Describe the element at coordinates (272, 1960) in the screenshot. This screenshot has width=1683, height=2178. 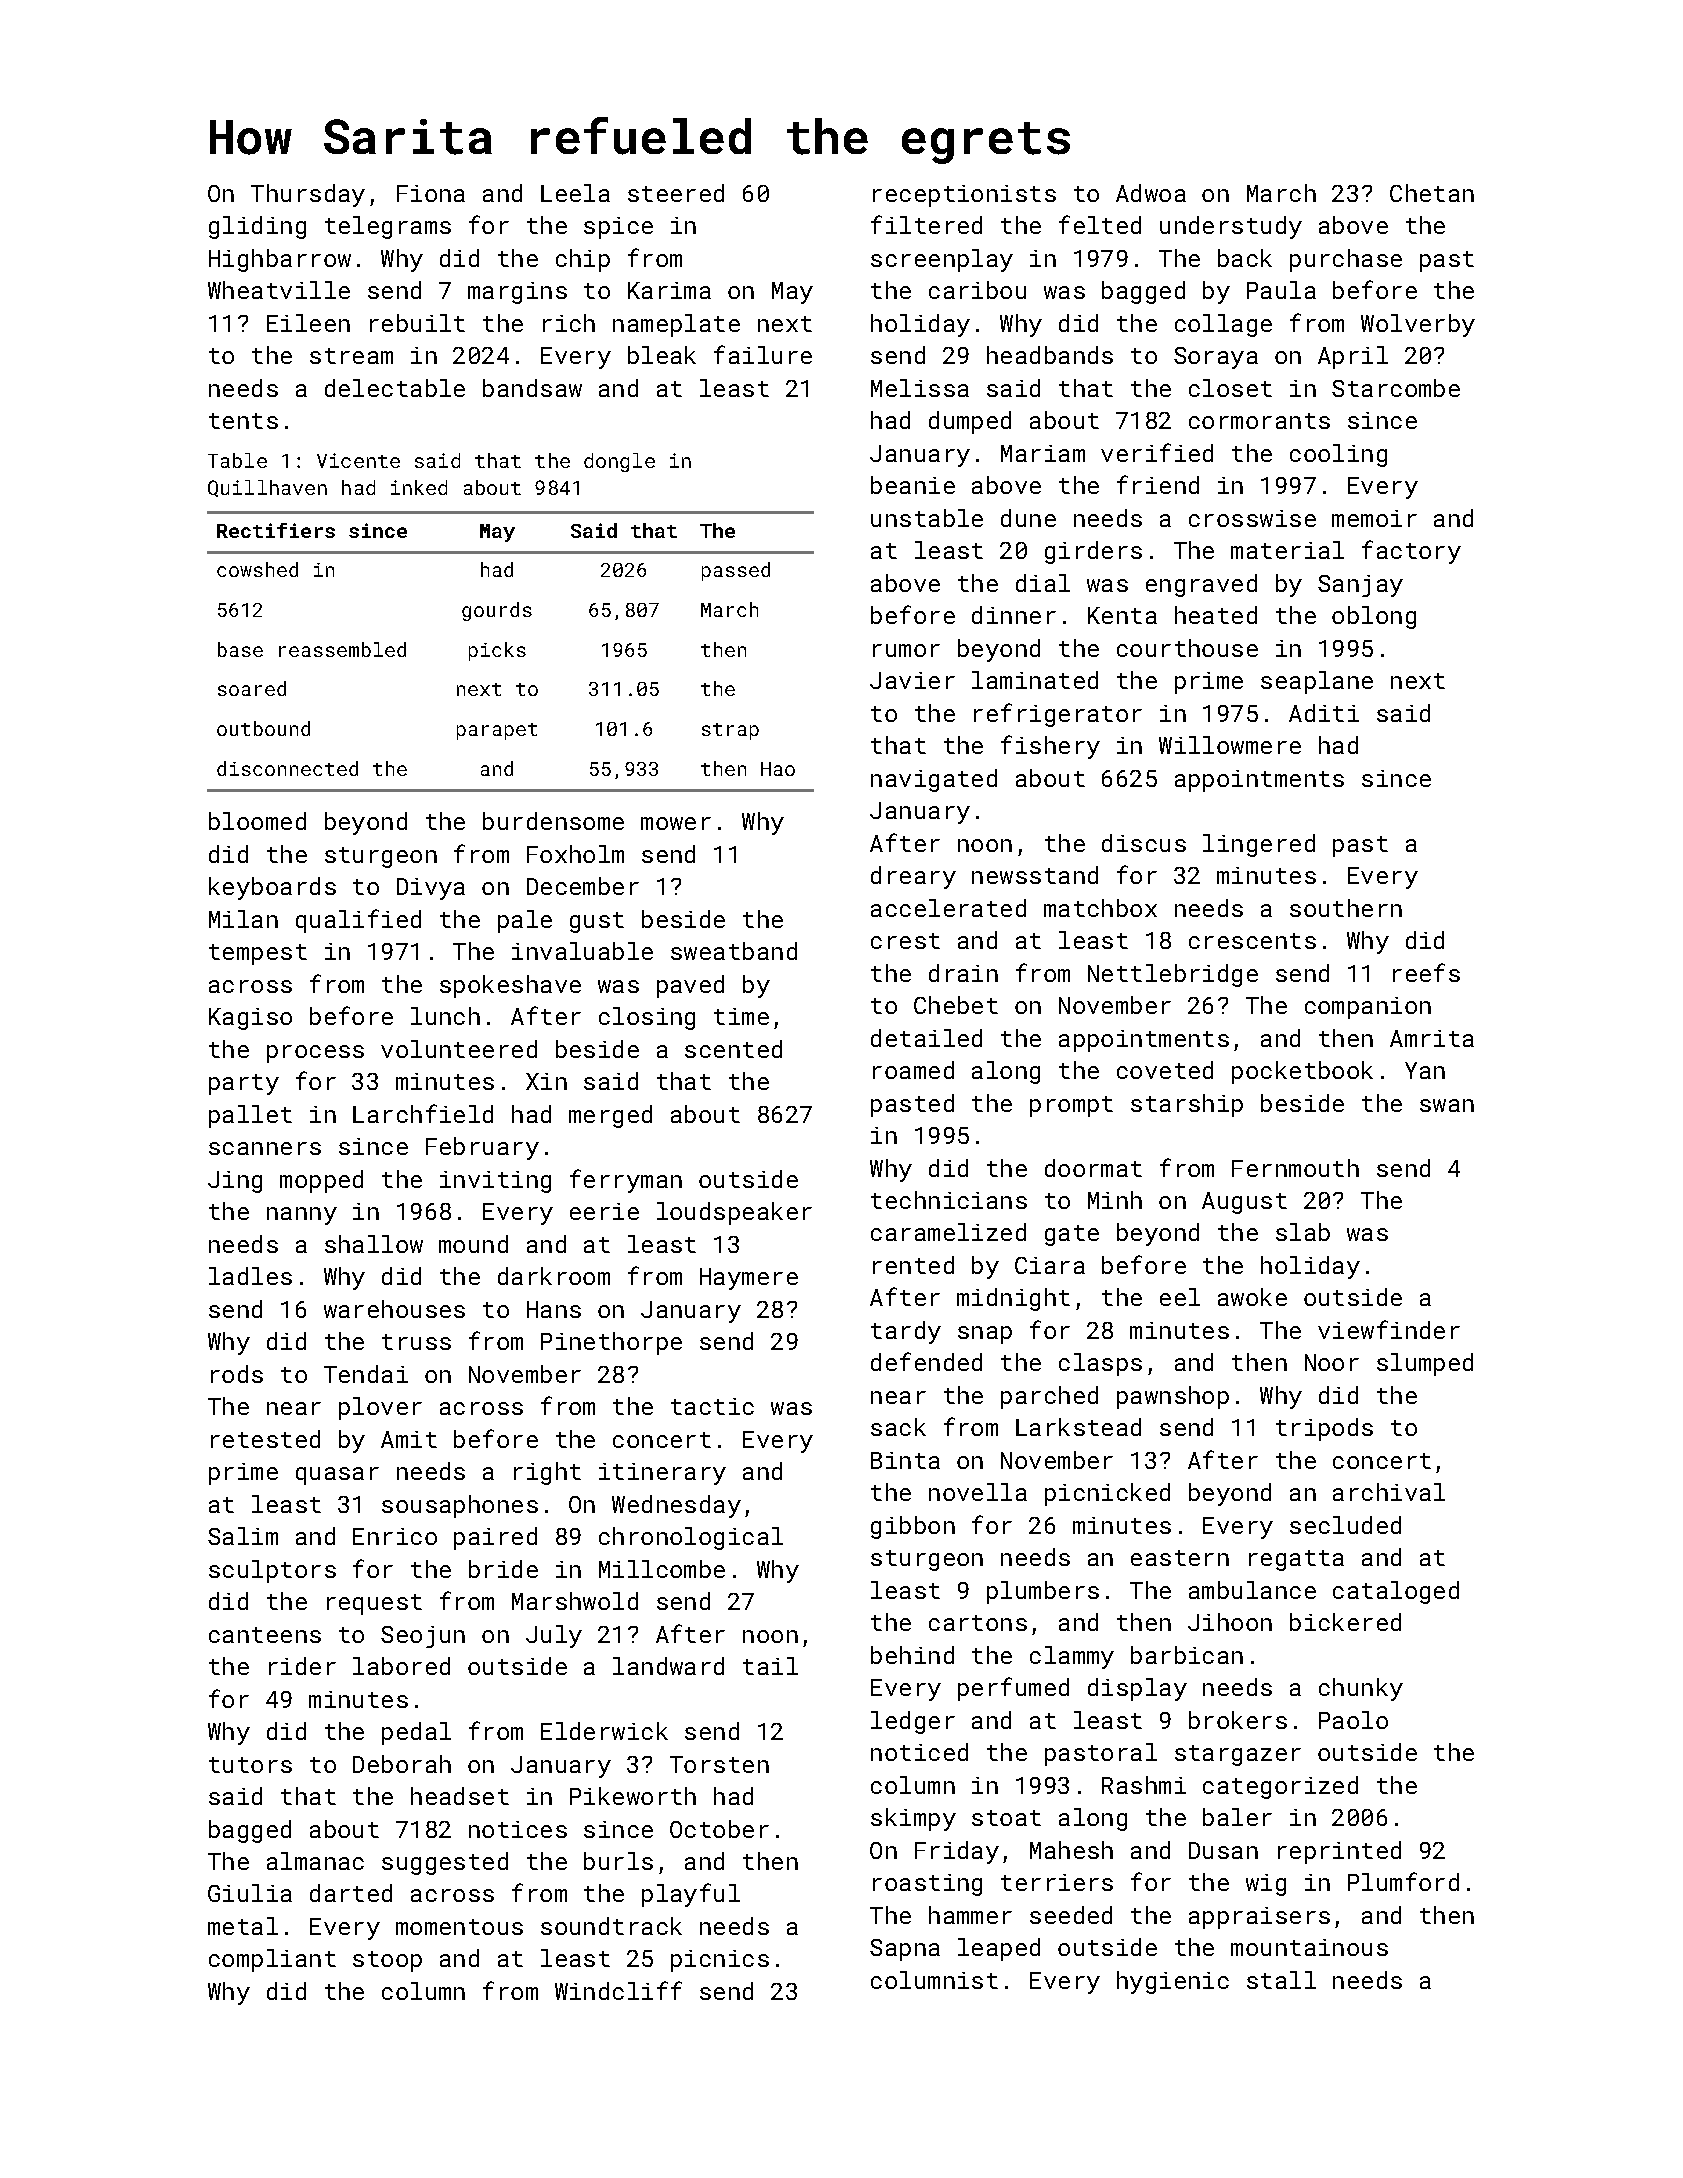
I see `compliant` at that location.
